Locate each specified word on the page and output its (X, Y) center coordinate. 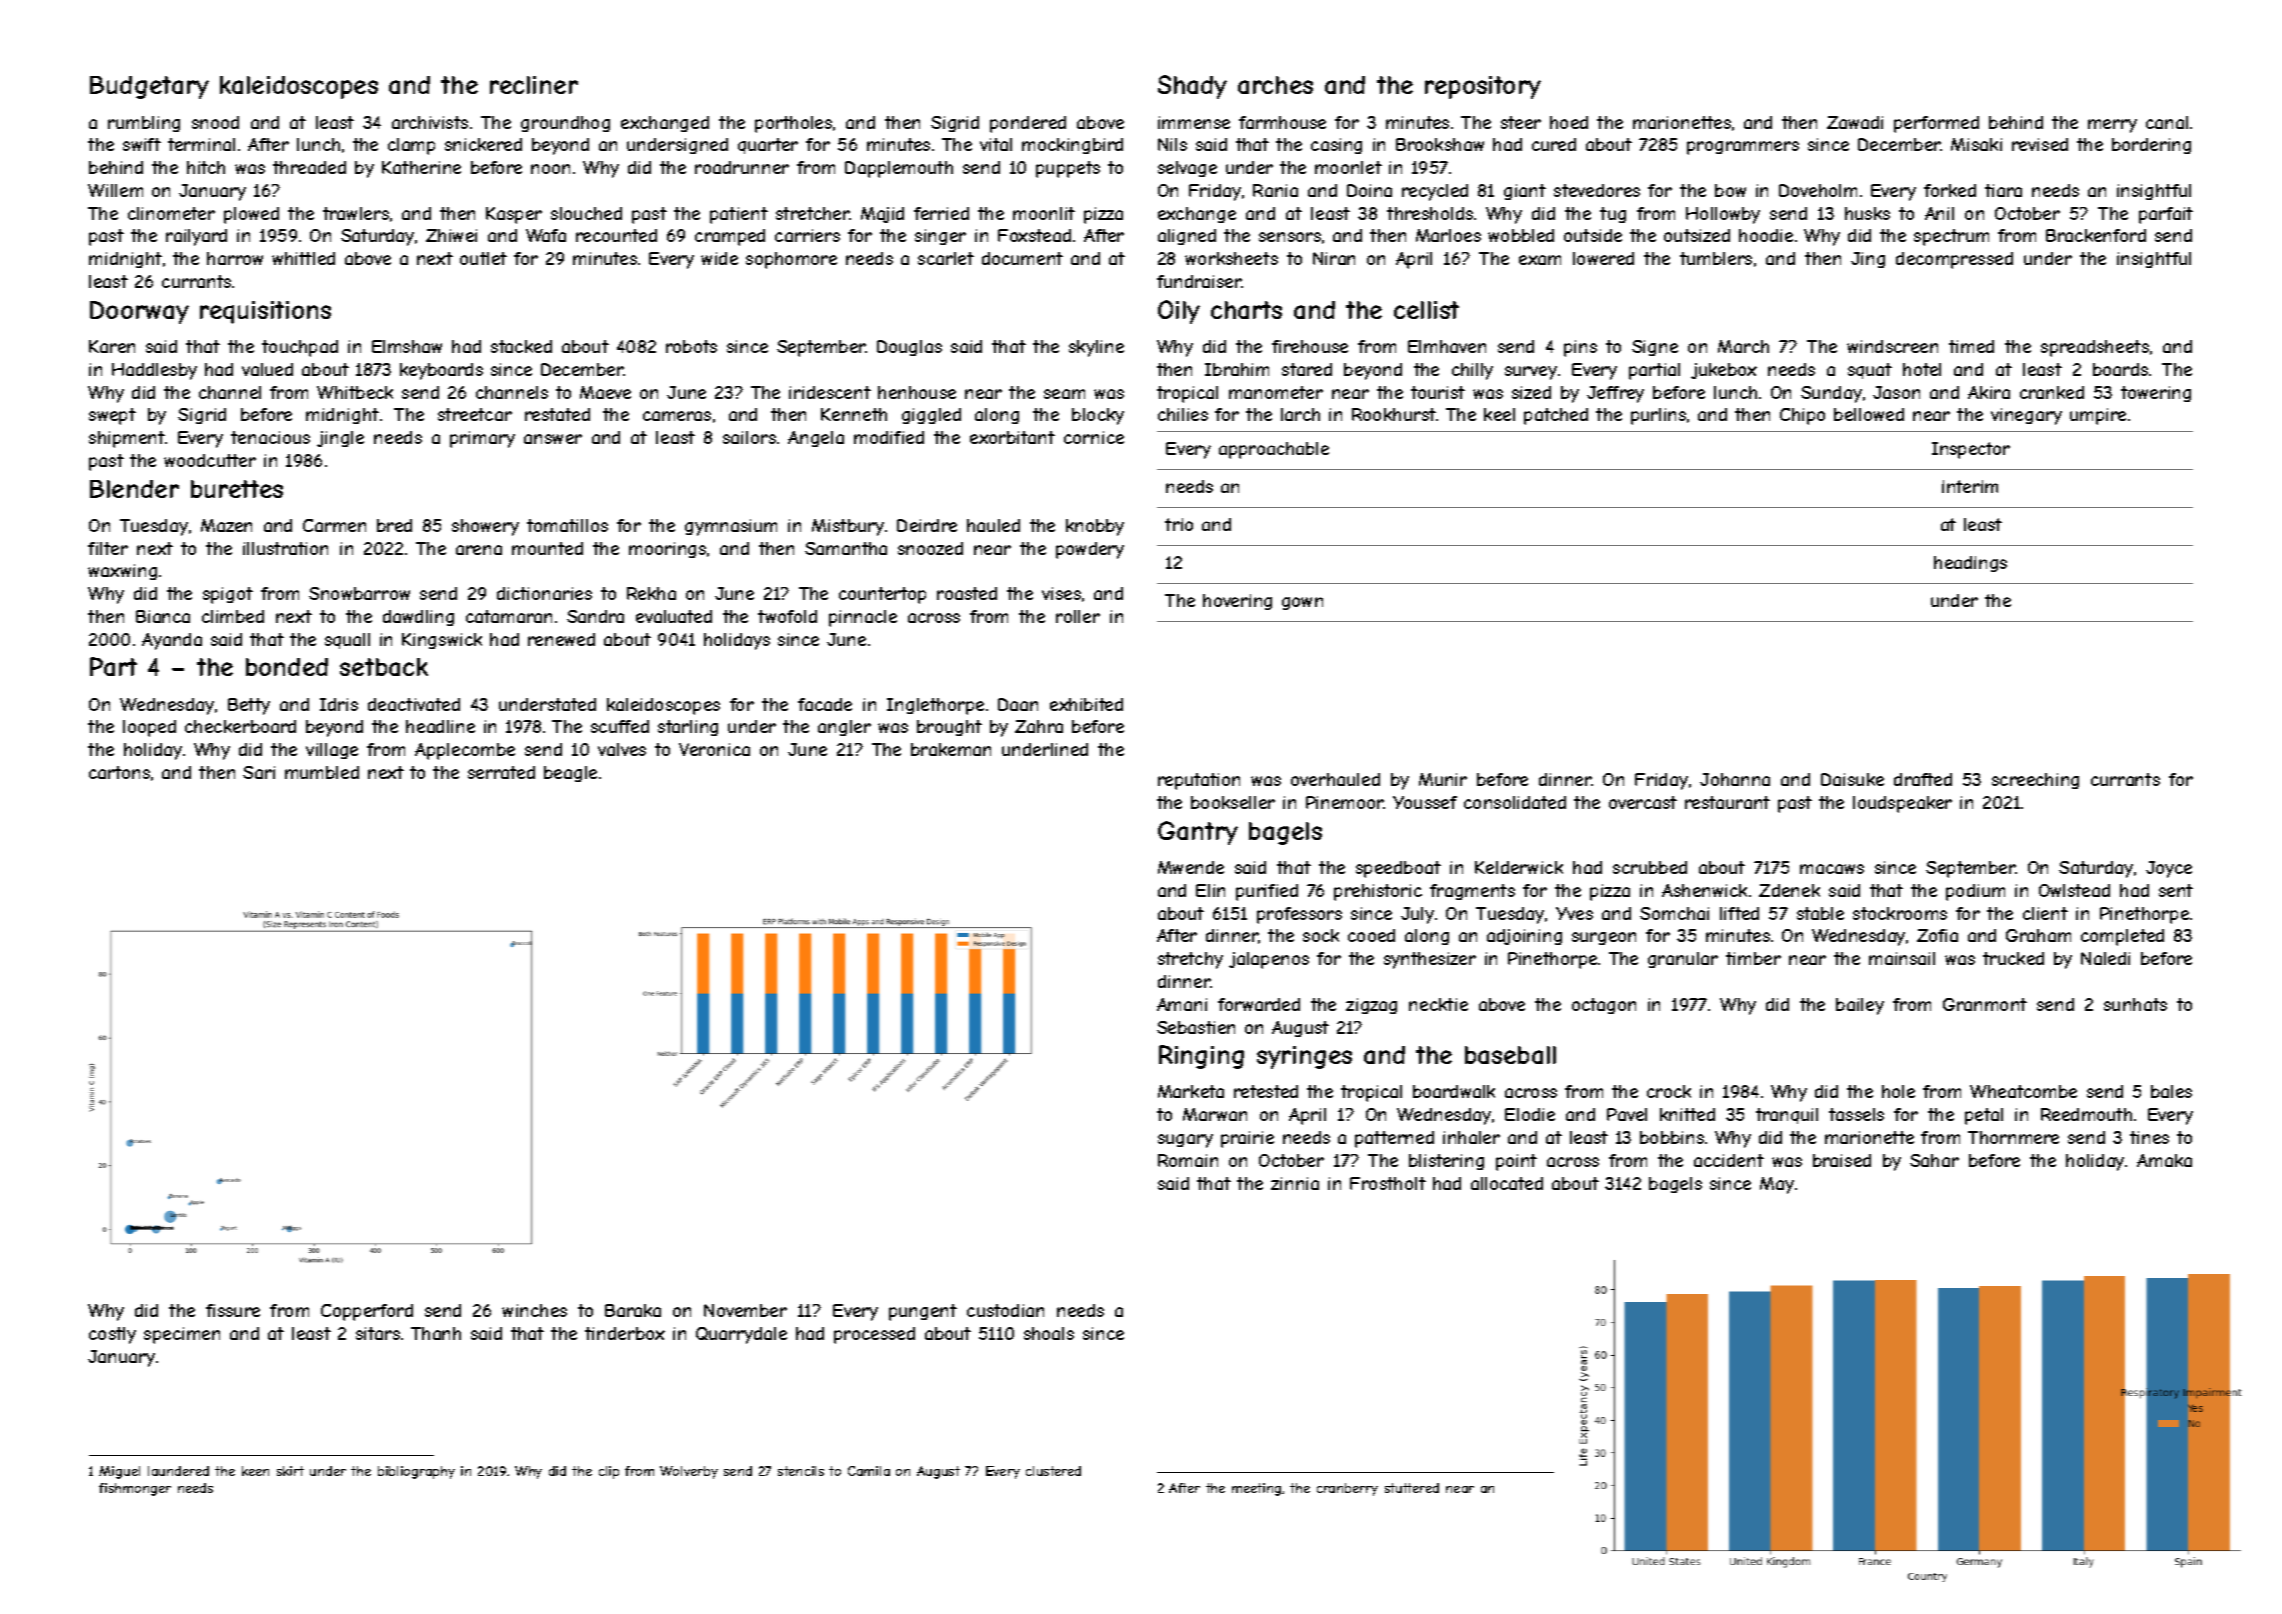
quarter (768, 146)
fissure (233, 1310)
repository (1483, 87)
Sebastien (1196, 1027)
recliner (534, 85)
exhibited (1086, 704)
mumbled (322, 772)
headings (1970, 564)
